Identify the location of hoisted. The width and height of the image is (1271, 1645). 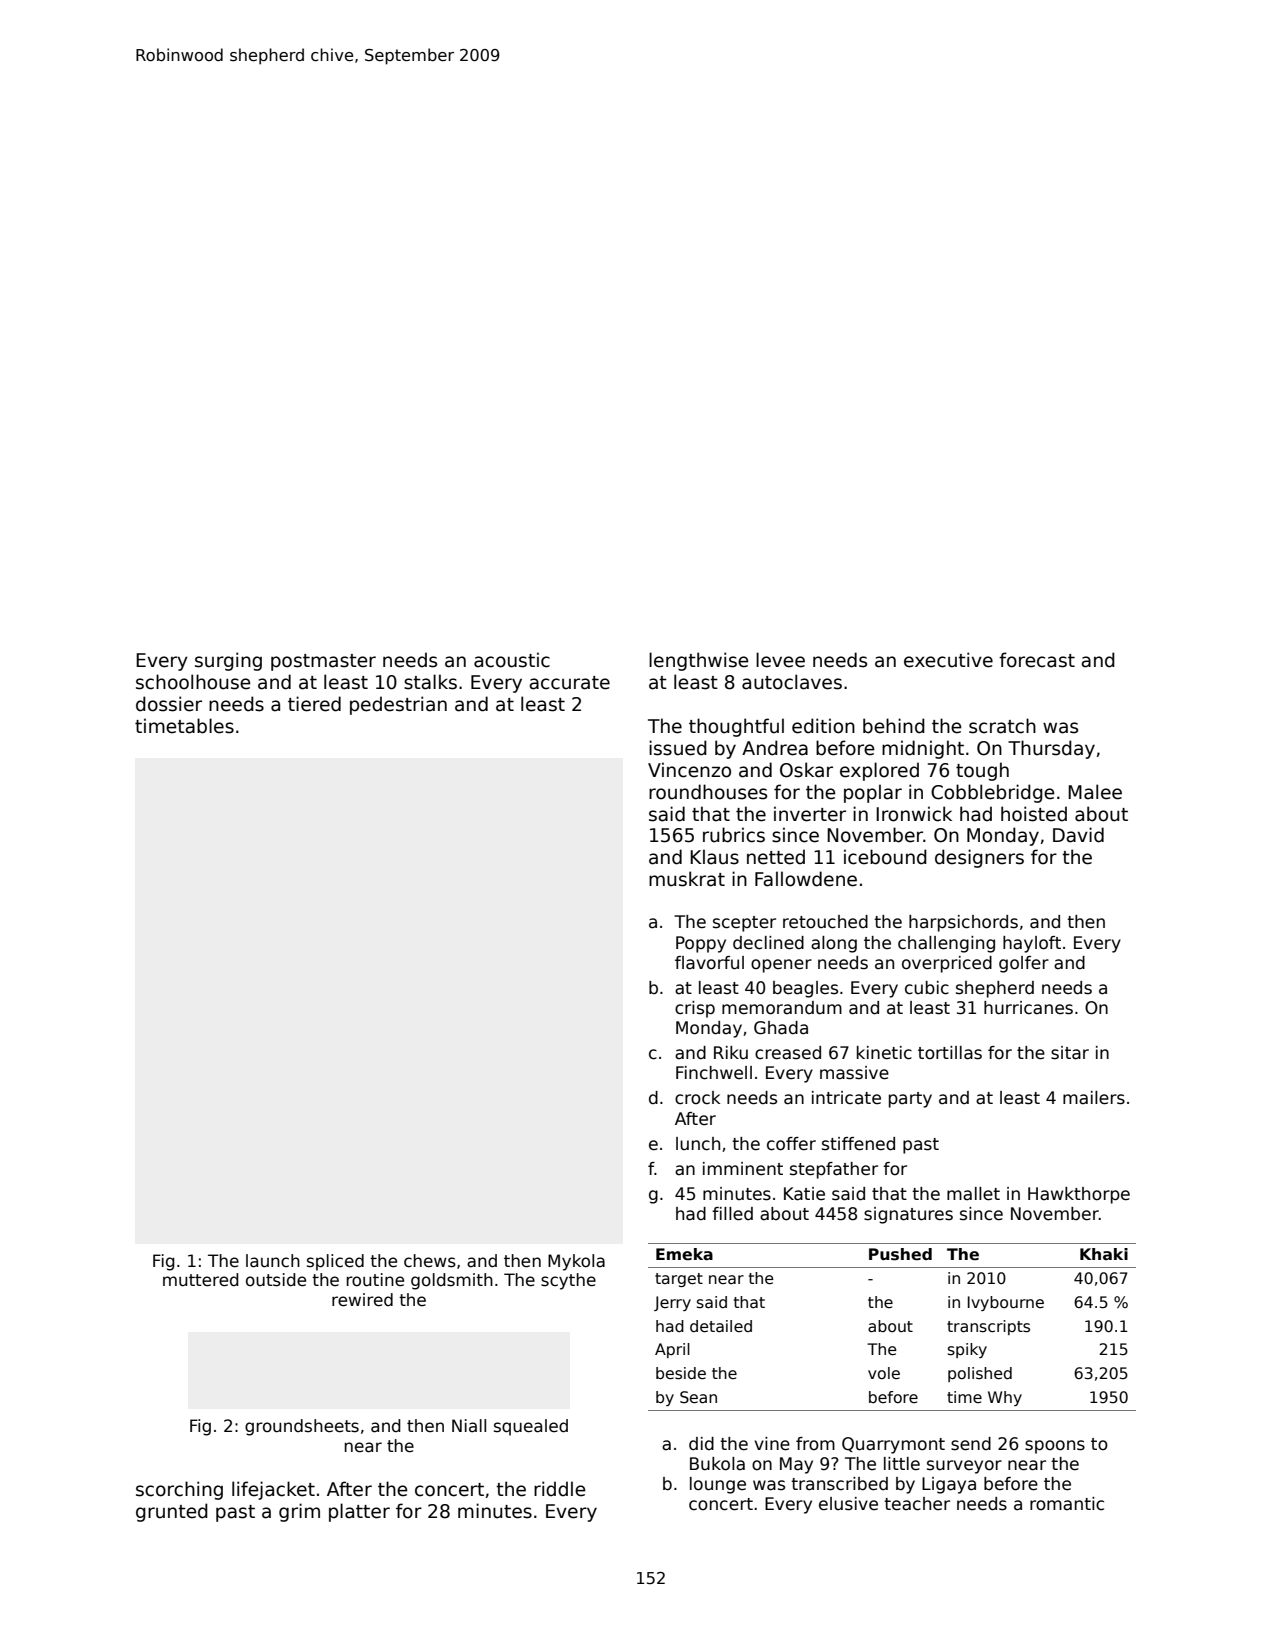
(1034, 814).
